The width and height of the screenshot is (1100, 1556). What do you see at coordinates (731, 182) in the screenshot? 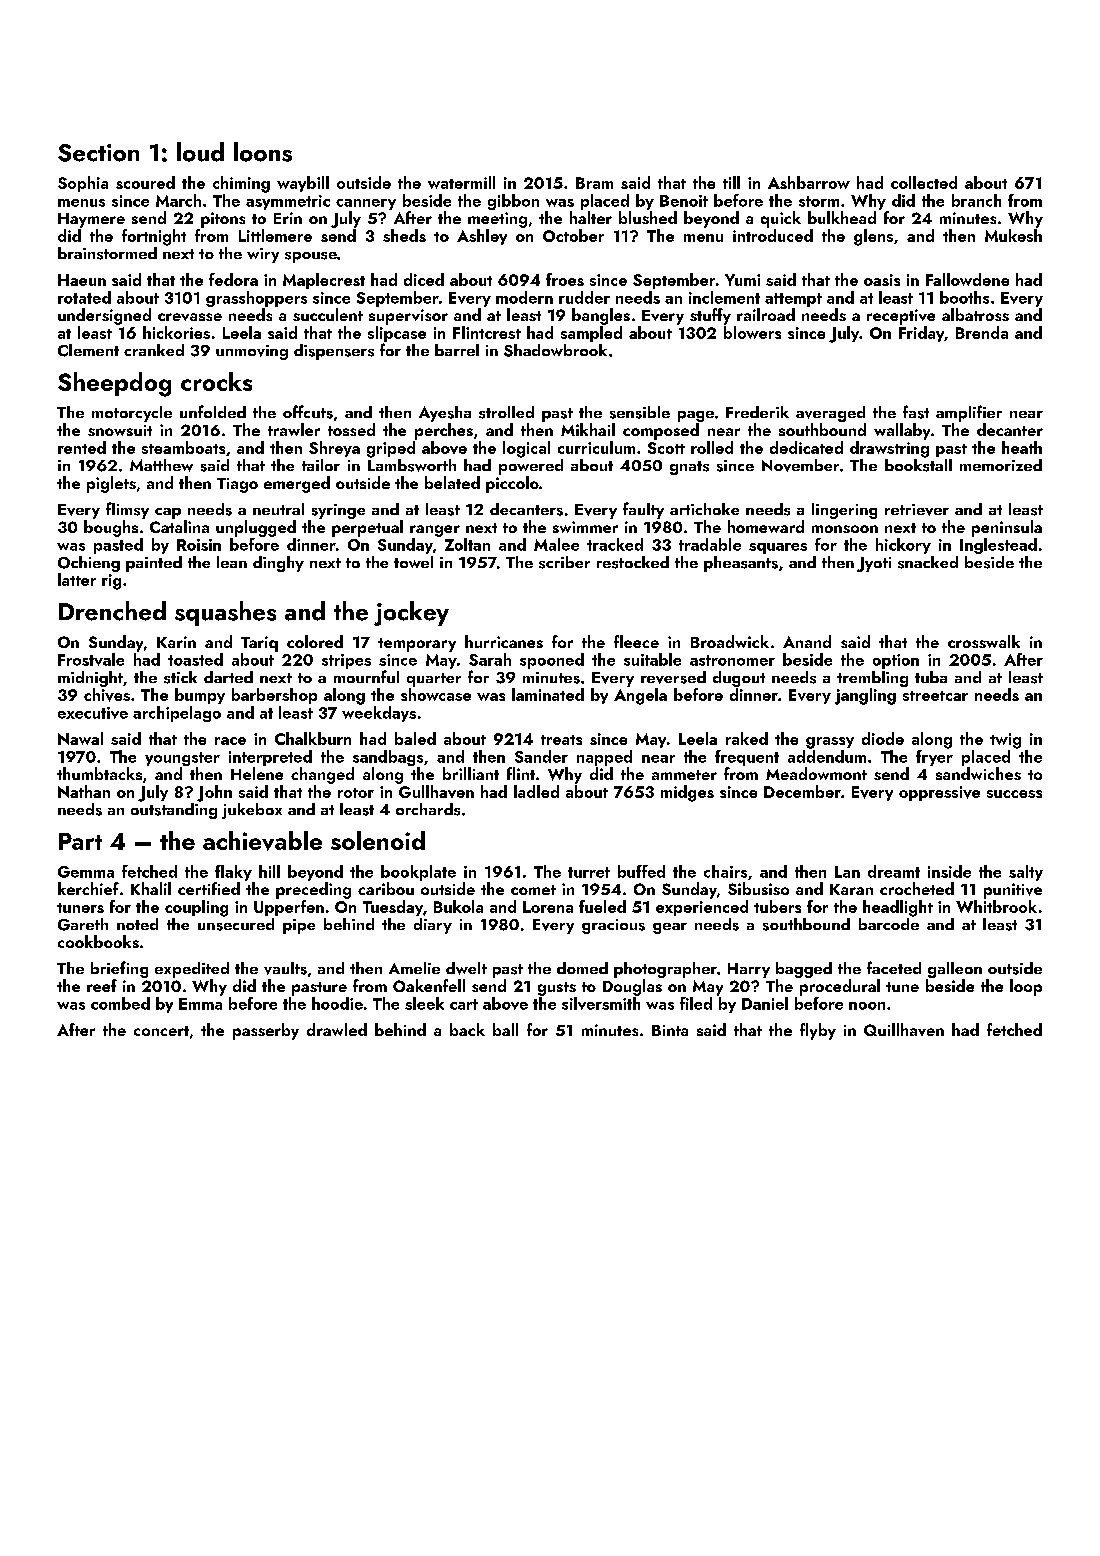
I see `till` at bounding box center [731, 182].
